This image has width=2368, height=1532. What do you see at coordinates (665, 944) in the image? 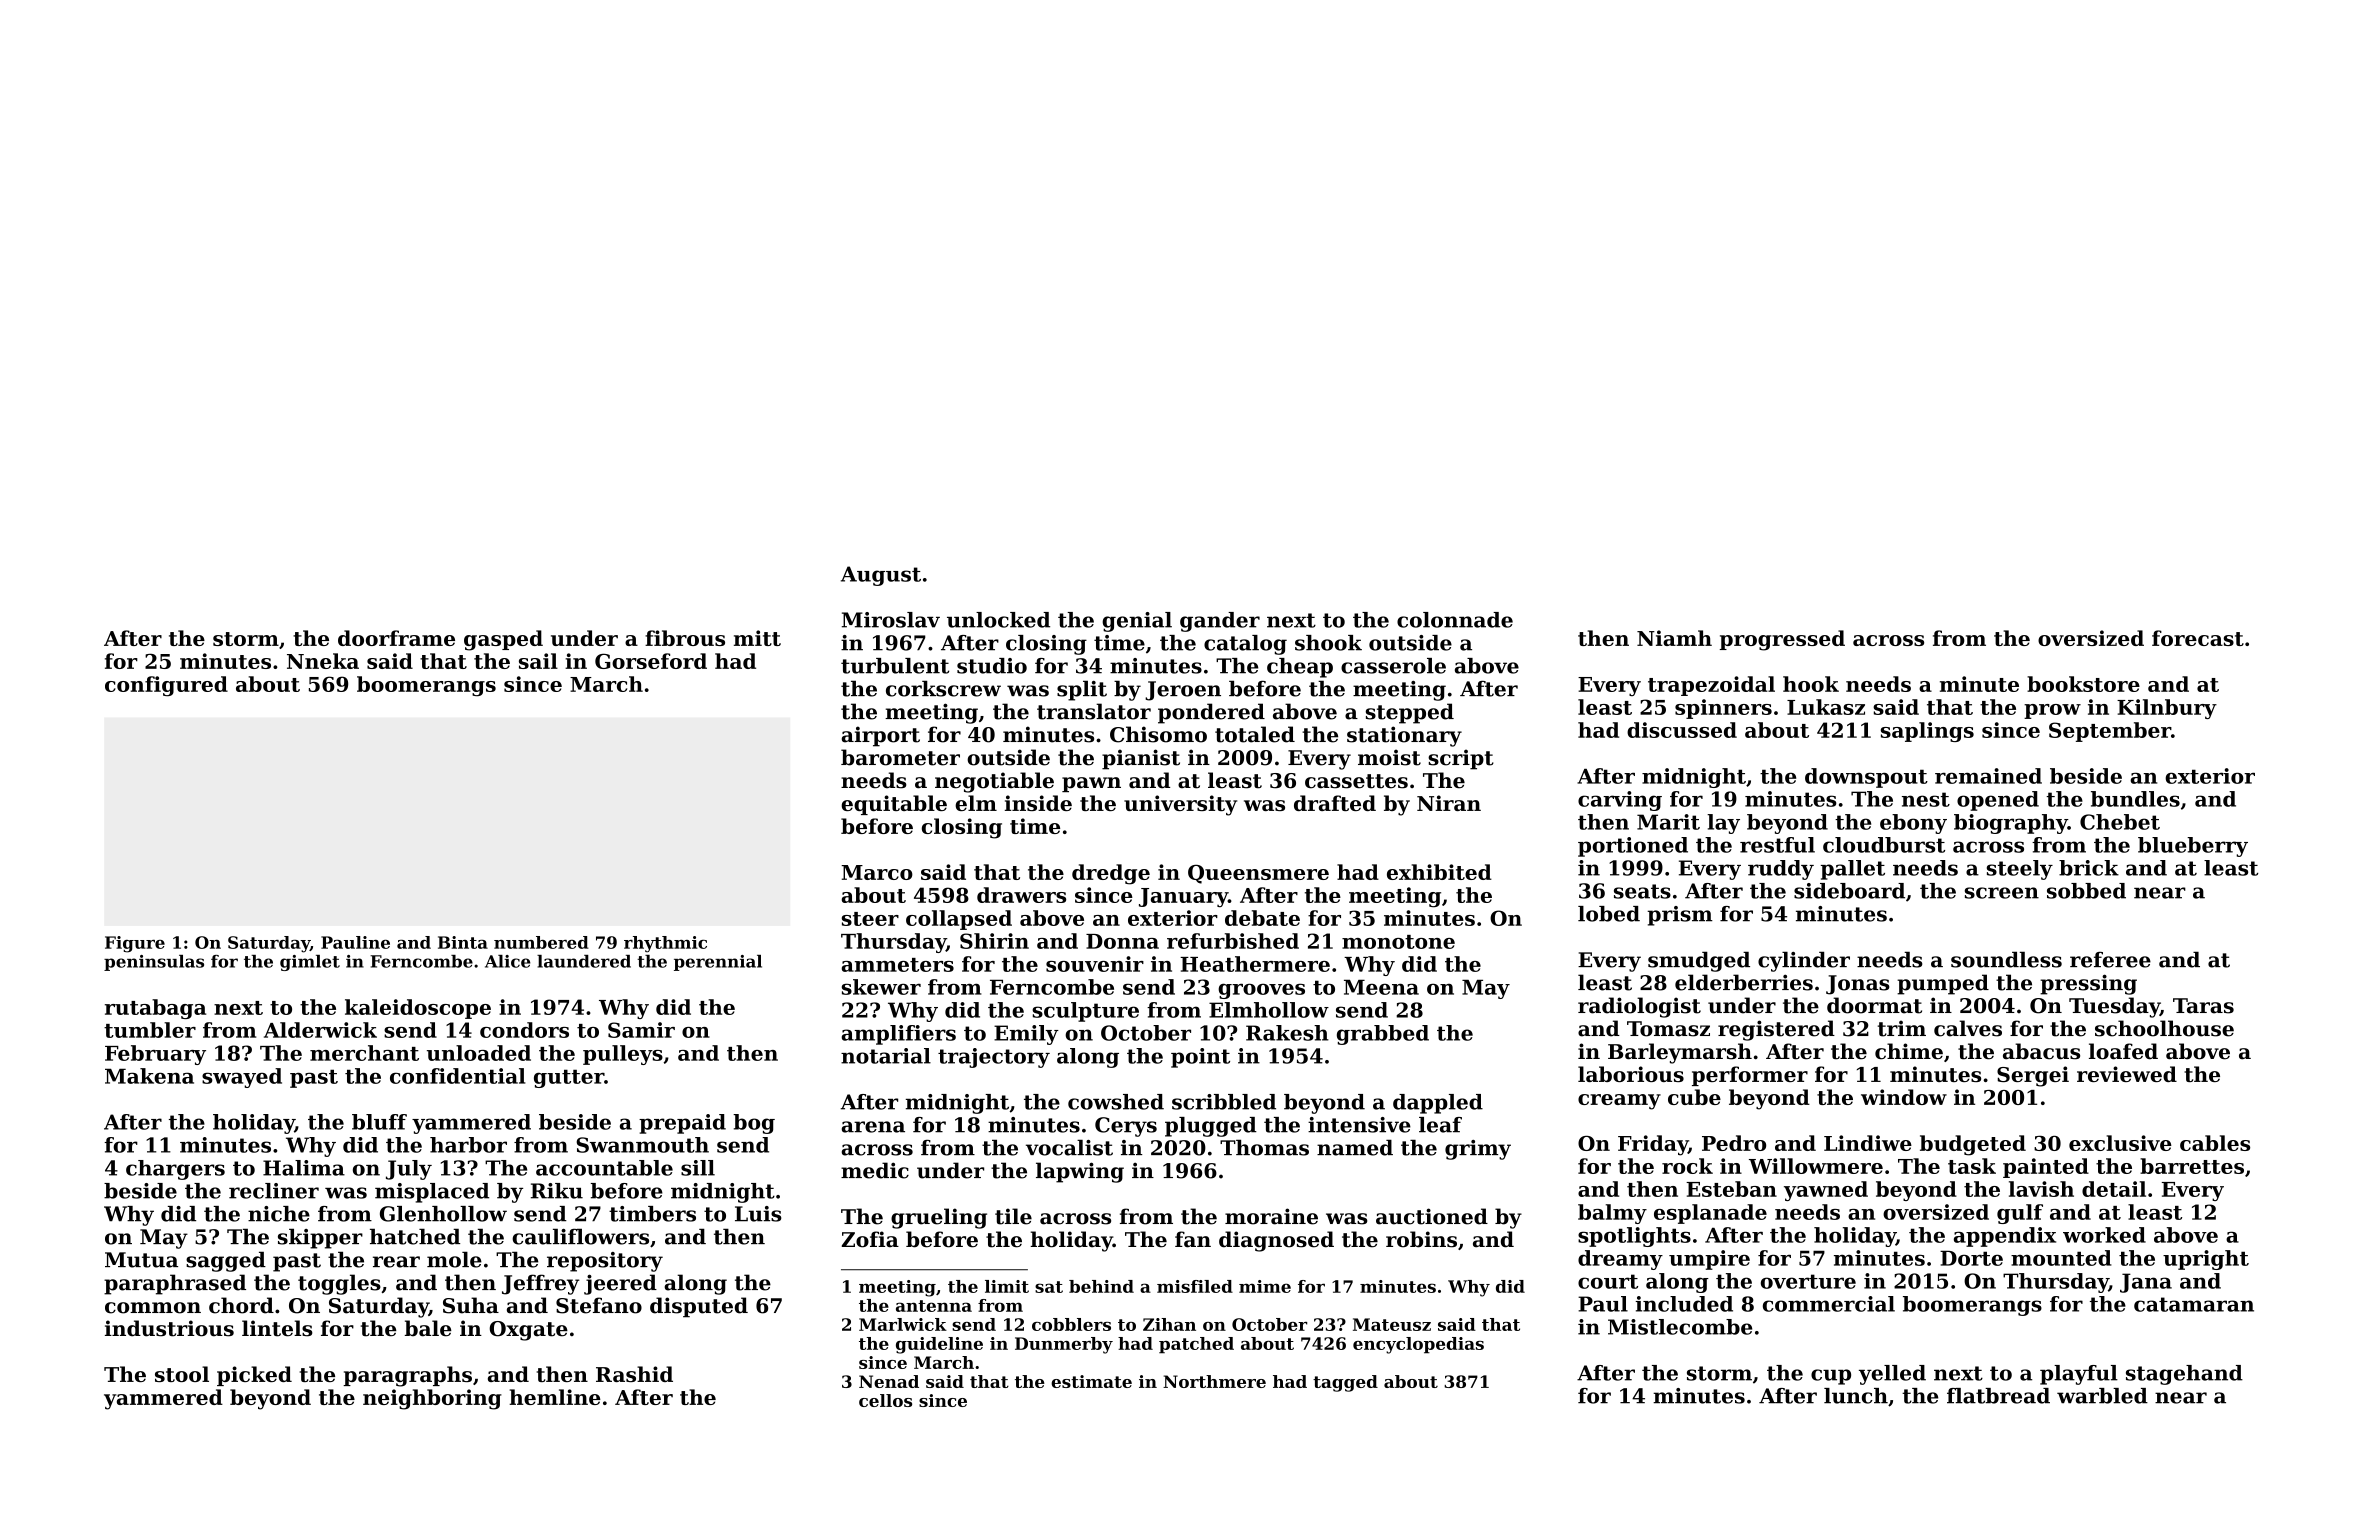
I see `rhythmic` at bounding box center [665, 944].
